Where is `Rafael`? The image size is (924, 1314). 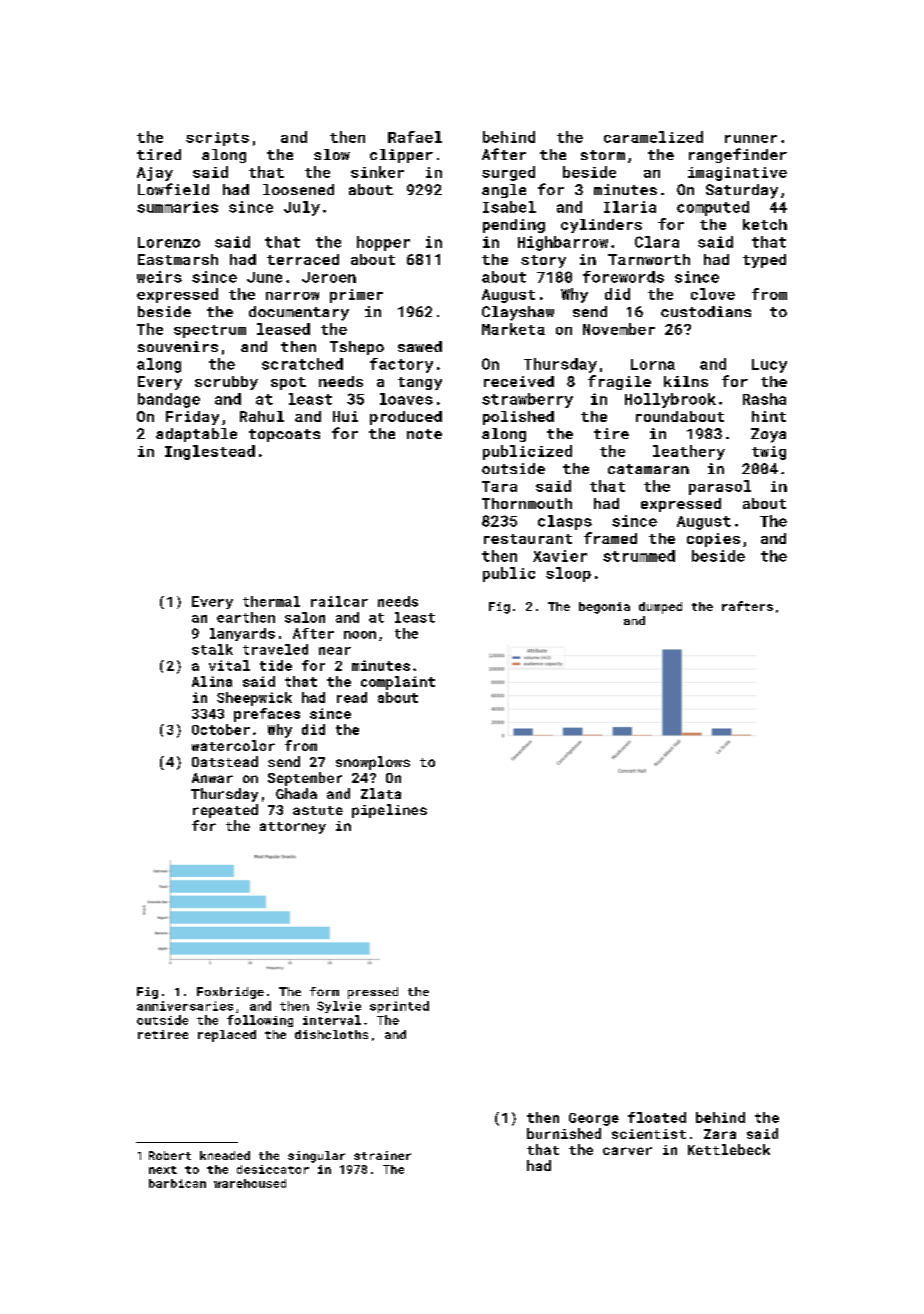 Rafael is located at coordinates (415, 137).
